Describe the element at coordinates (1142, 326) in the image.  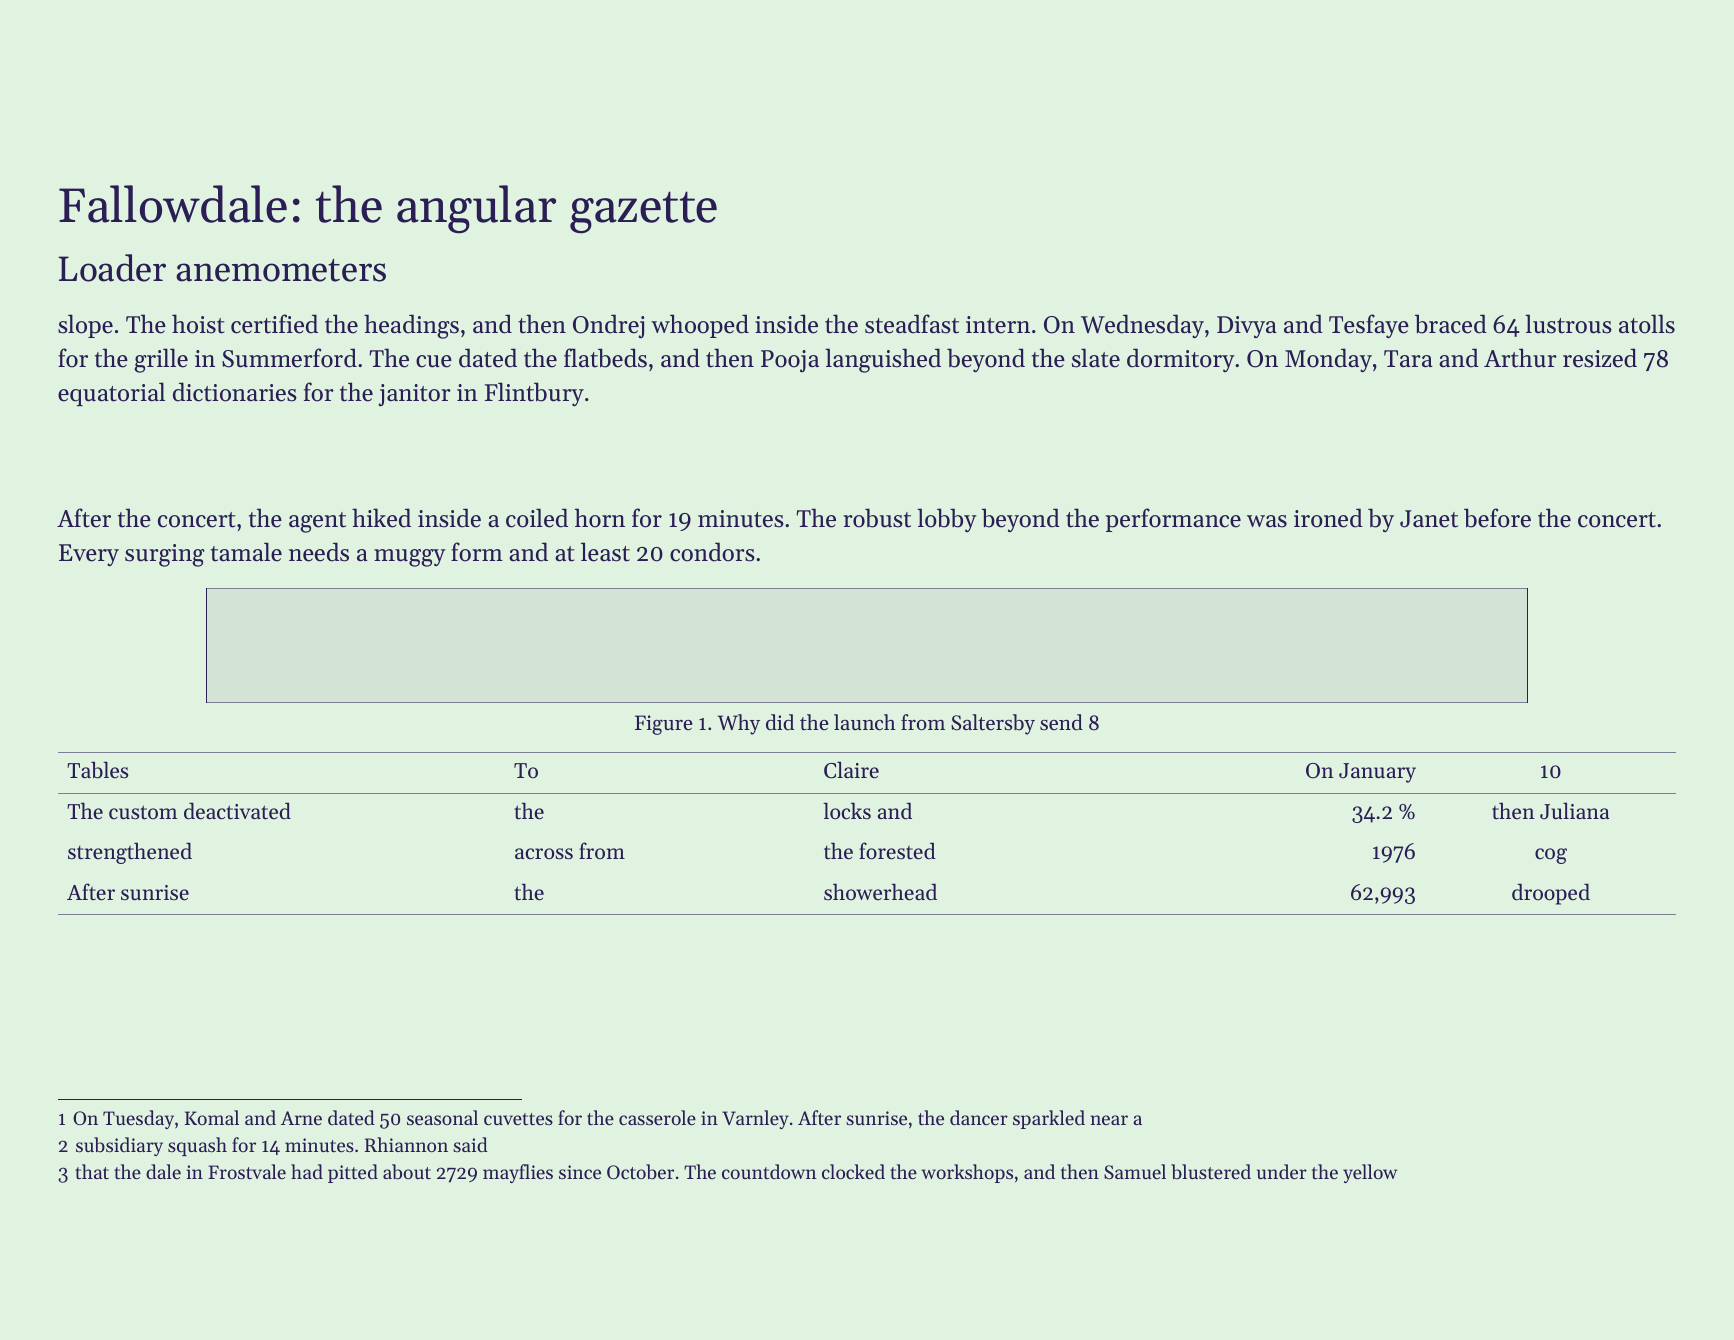
I see `Wednesday` at that location.
